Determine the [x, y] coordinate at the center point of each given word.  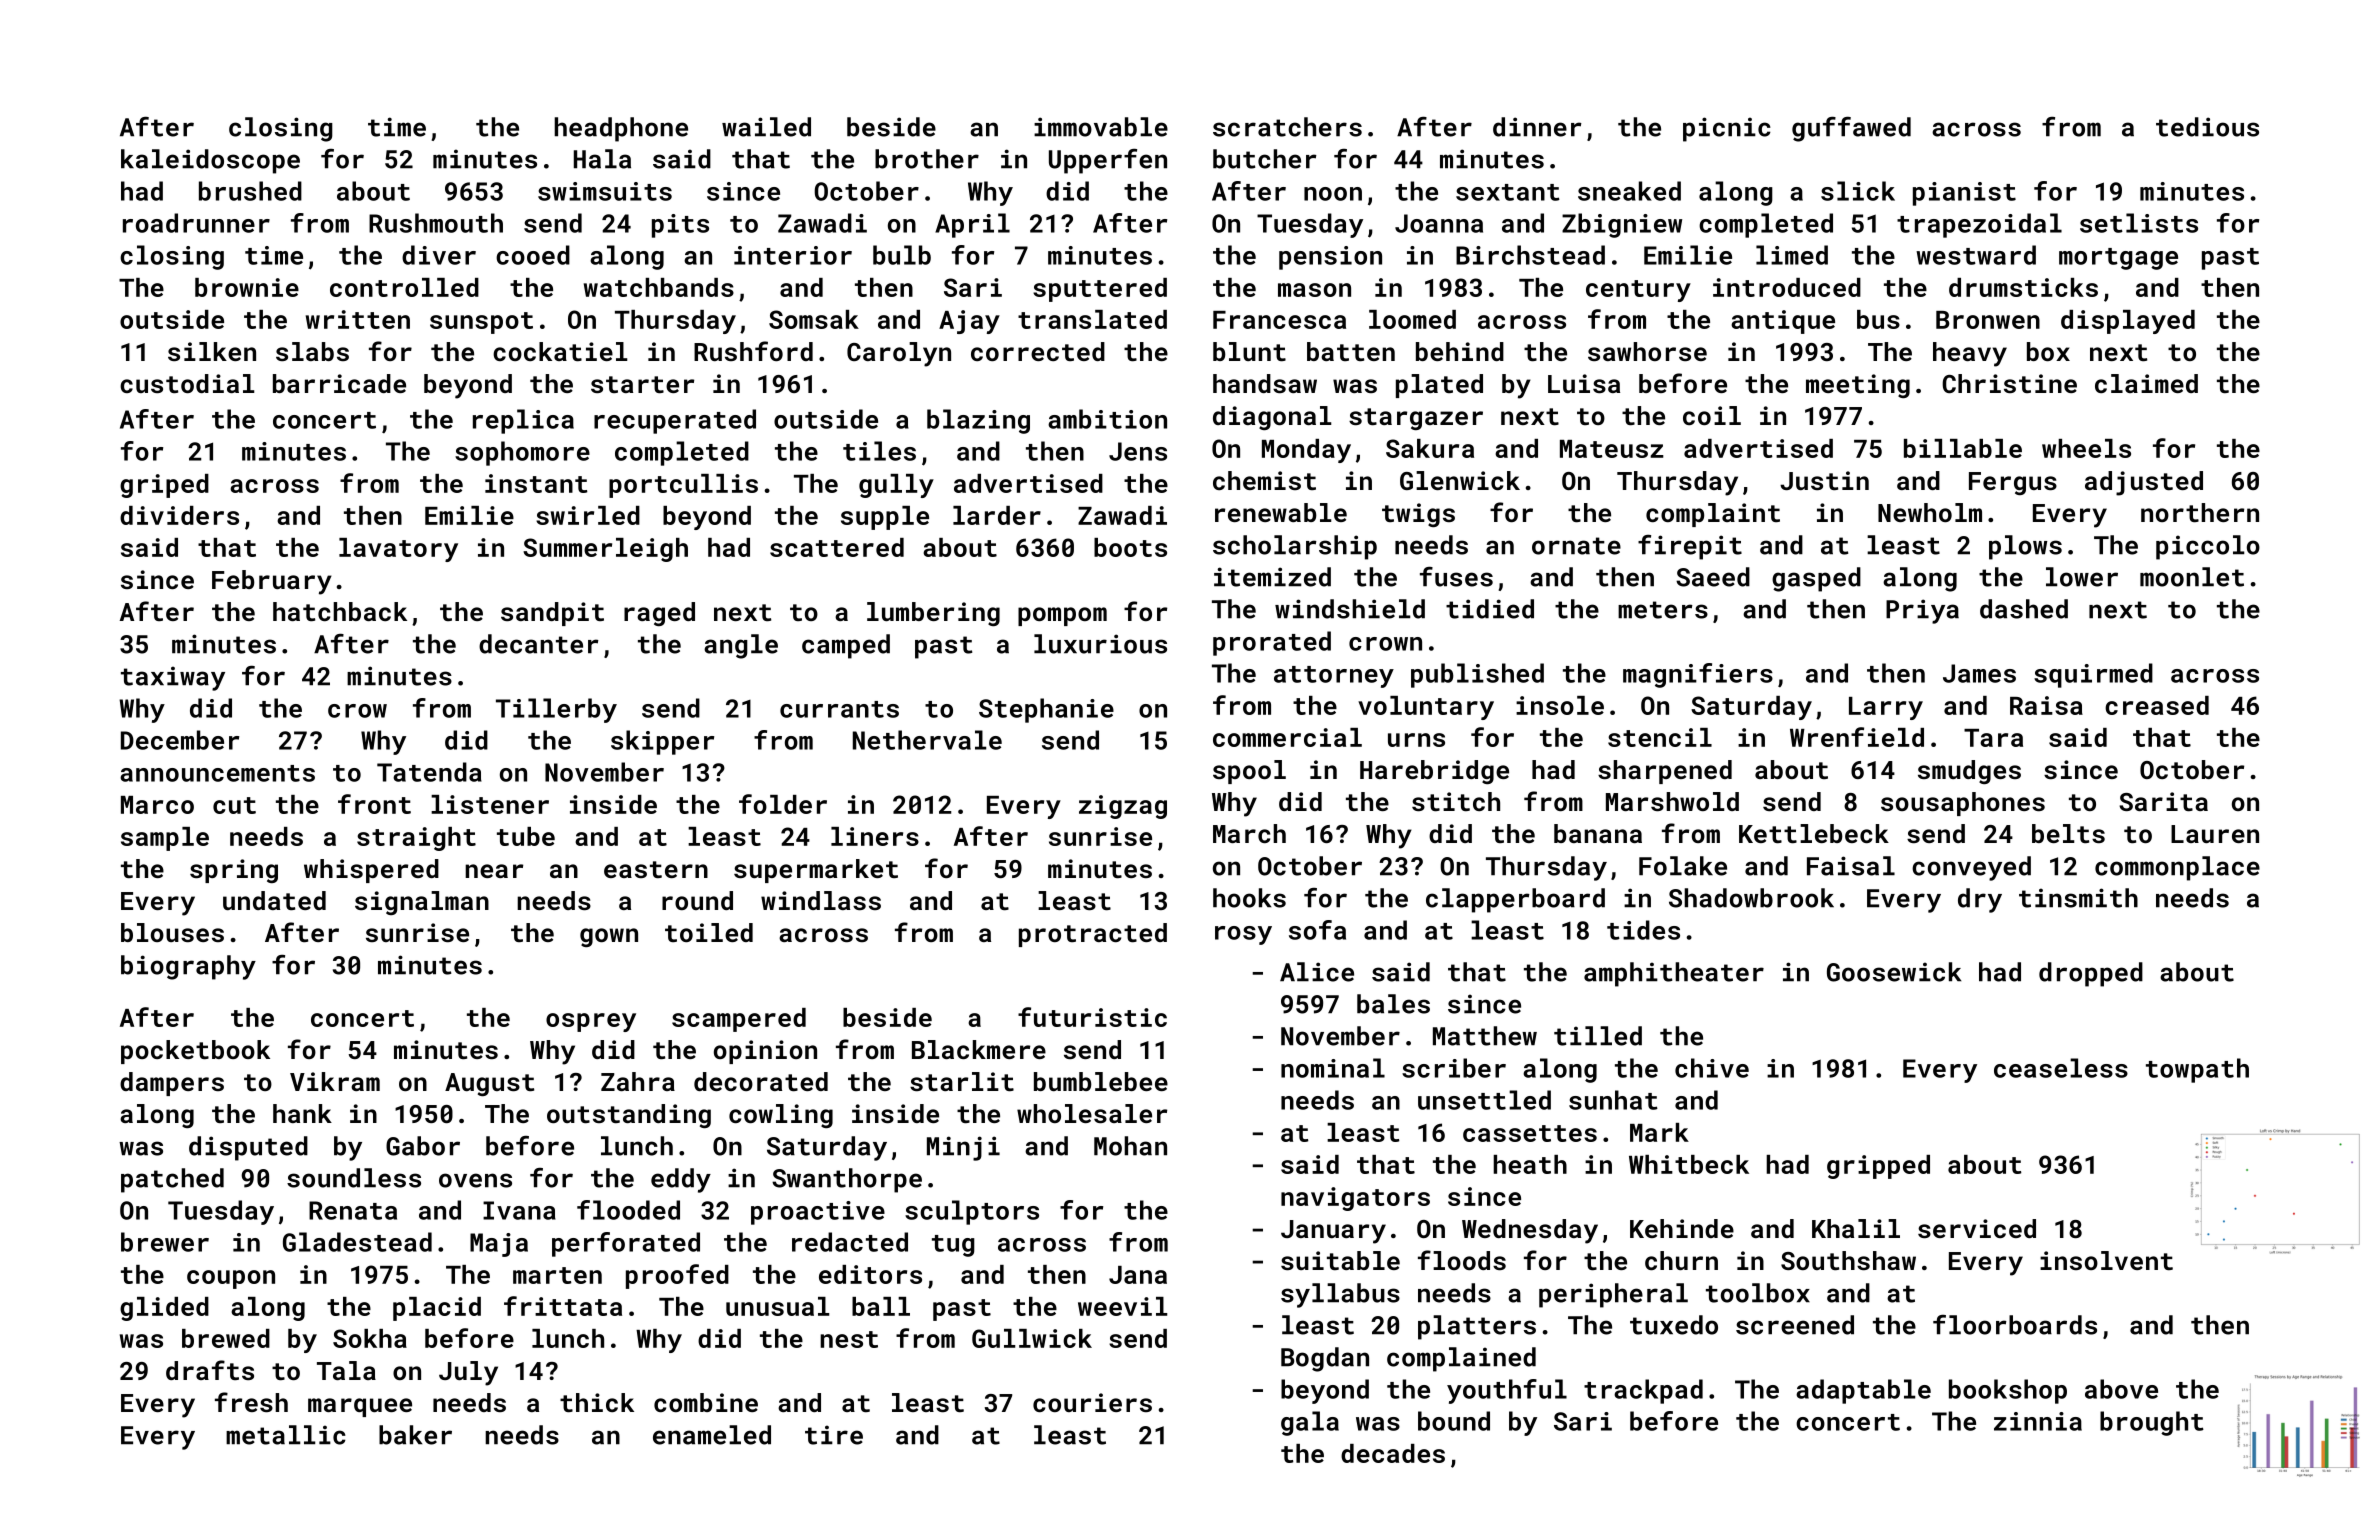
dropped [2091, 974]
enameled [712, 1435]
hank [302, 1113]
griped [164, 486]
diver [439, 255]
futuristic [1092, 1017]
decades [1393, 1453]
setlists [2139, 223]
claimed [2146, 383]
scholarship [1295, 547]
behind [1460, 351]
